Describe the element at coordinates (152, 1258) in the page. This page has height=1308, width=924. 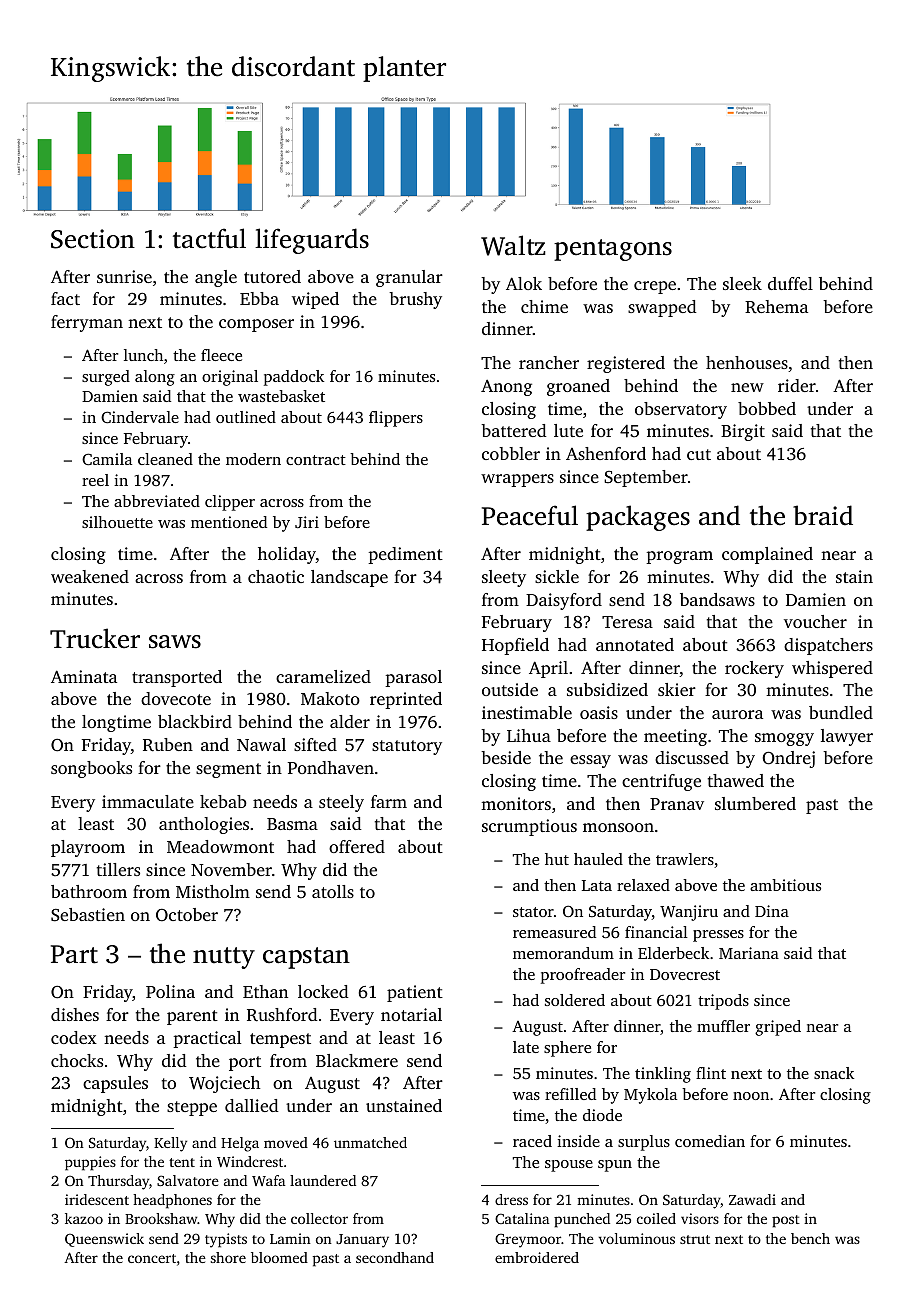
I see `concert` at that location.
